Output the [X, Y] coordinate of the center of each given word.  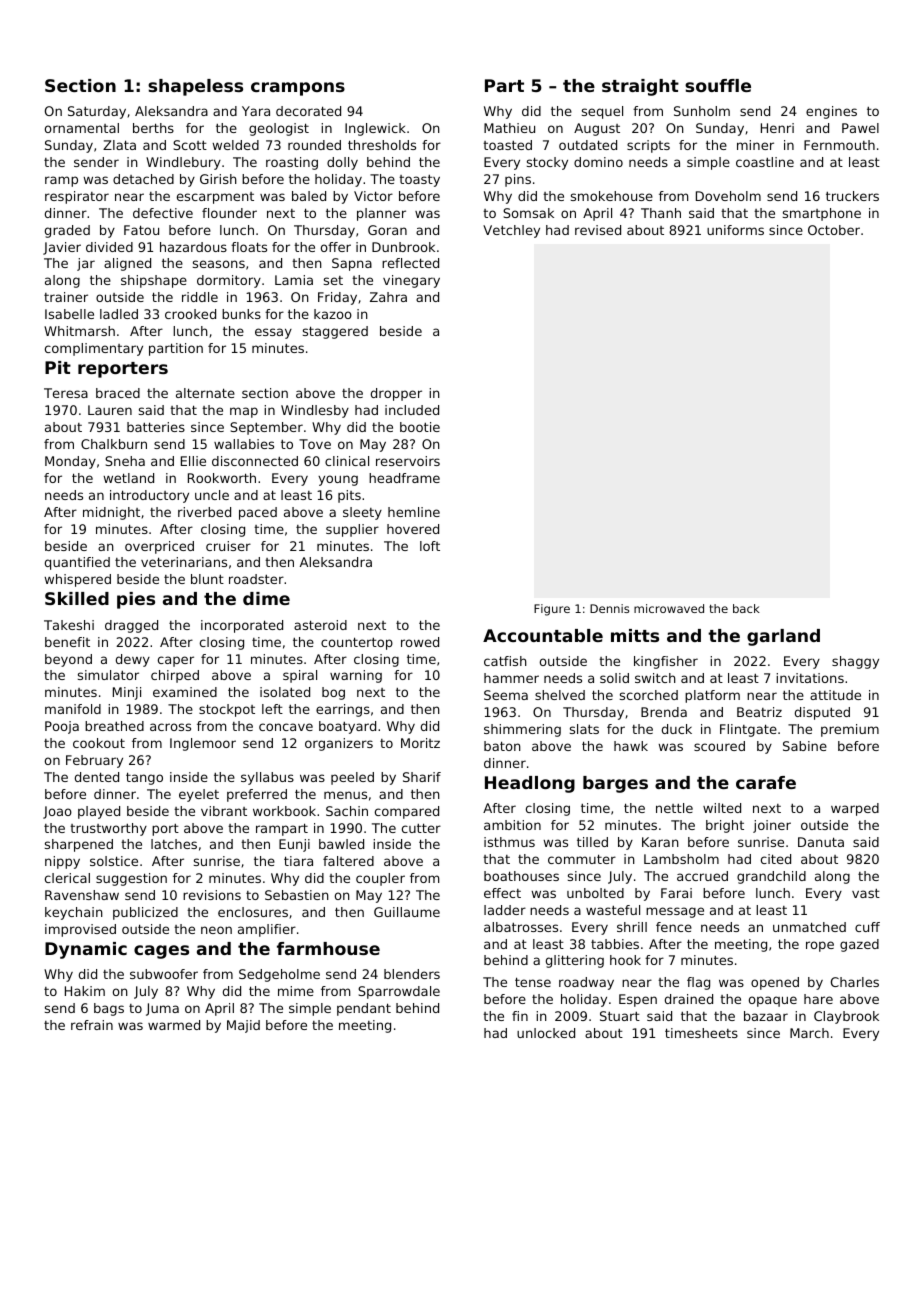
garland [783, 637]
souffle [718, 85]
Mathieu [509, 128]
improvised [80, 930]
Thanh [661, 213]
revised [598, 230]
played [99, 812]
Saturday [97, 112]
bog [333, 693]
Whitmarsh [79, 331]
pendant [364, 1009]
